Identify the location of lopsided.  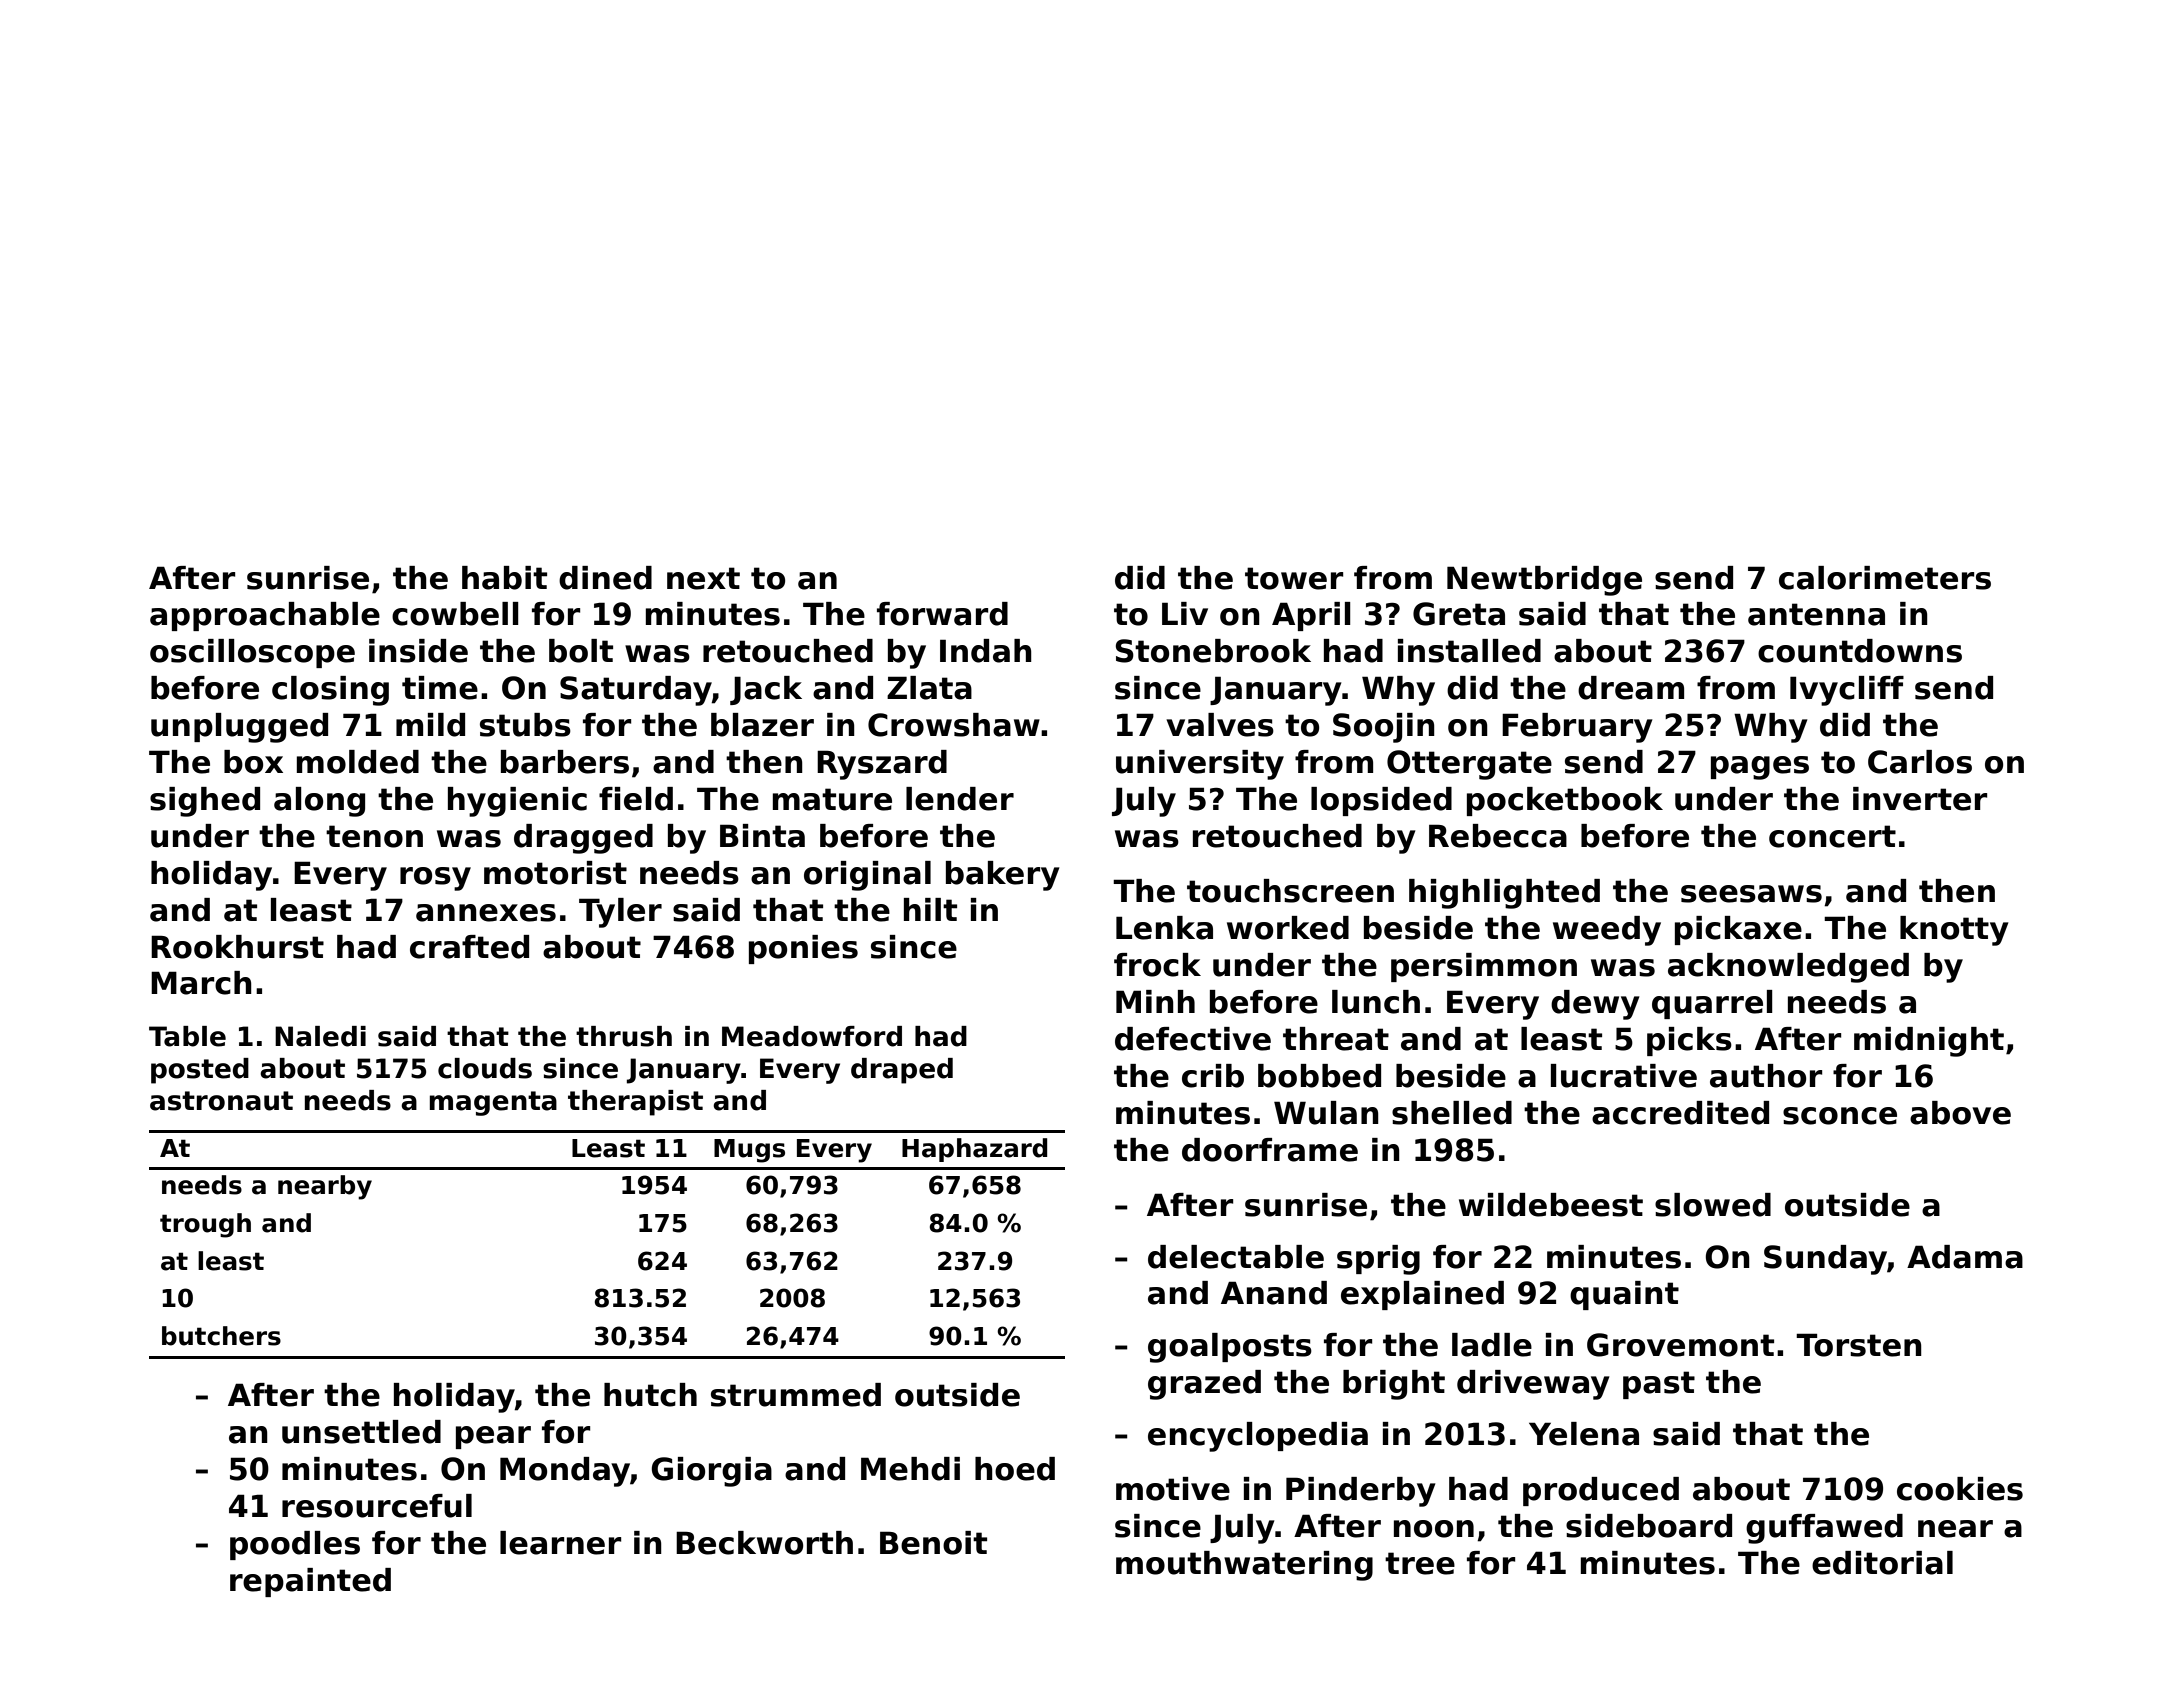
(1381, 801).
